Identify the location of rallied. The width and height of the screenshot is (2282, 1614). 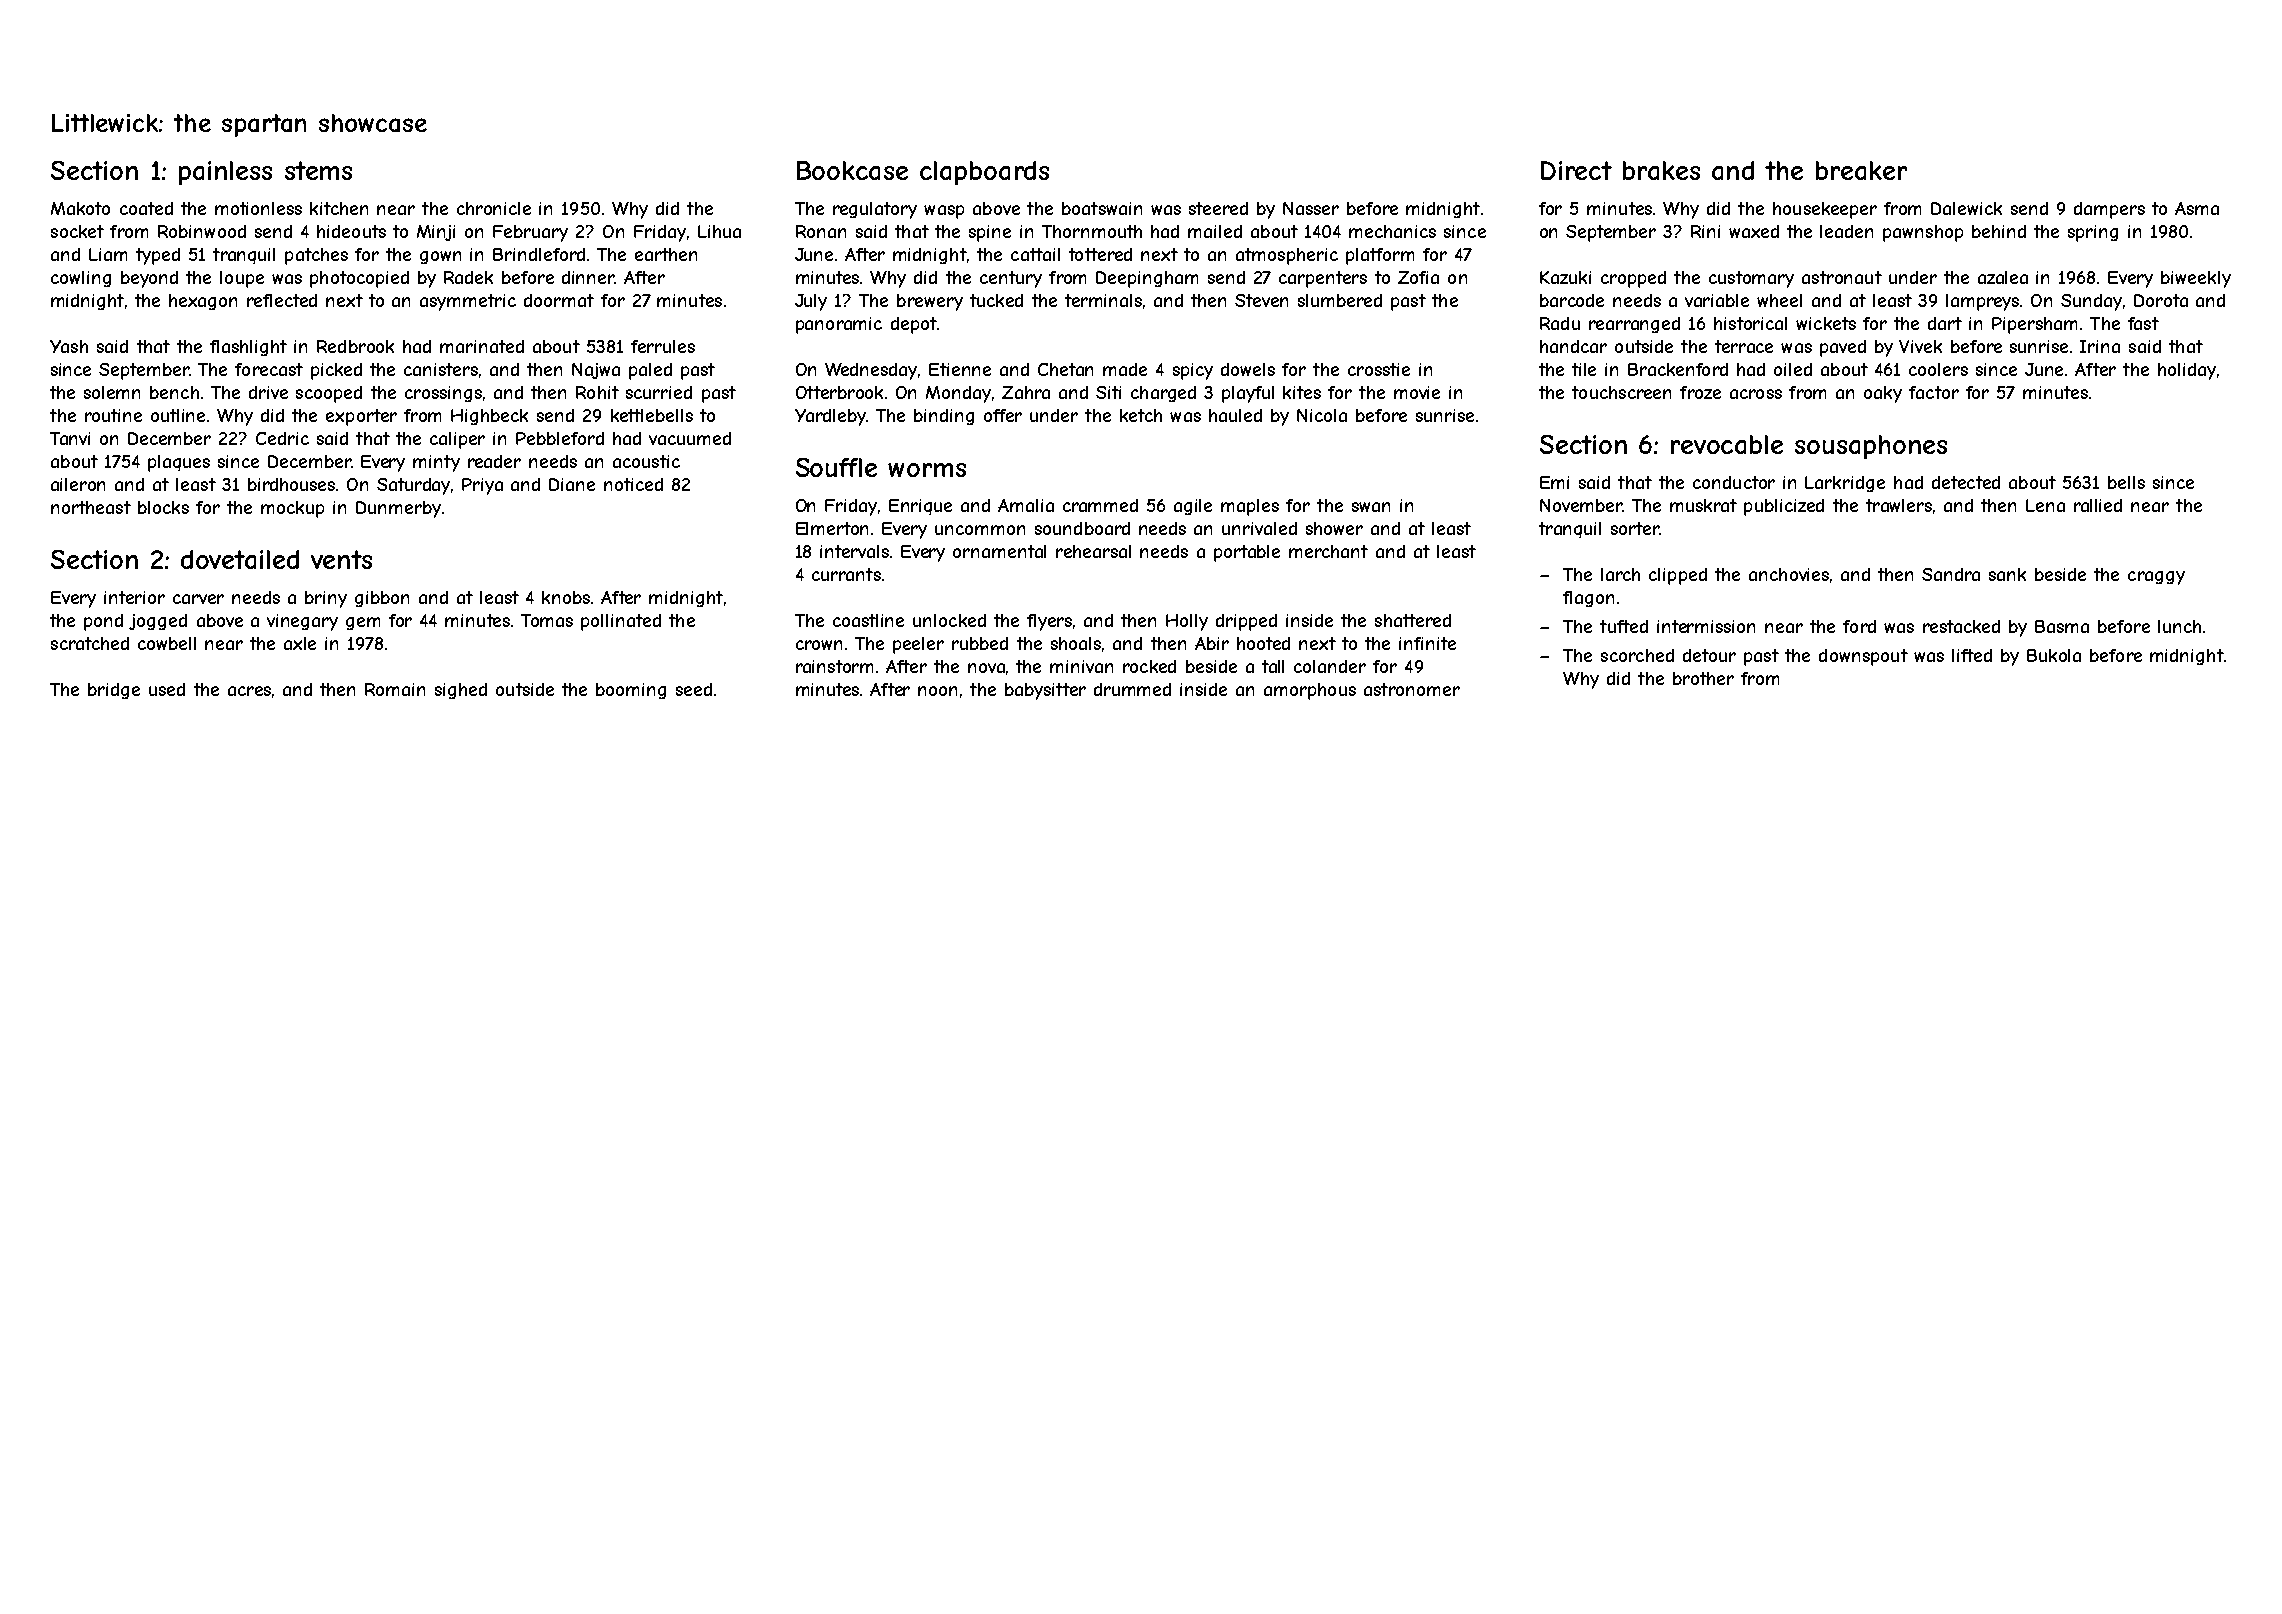
(2098, 505).
